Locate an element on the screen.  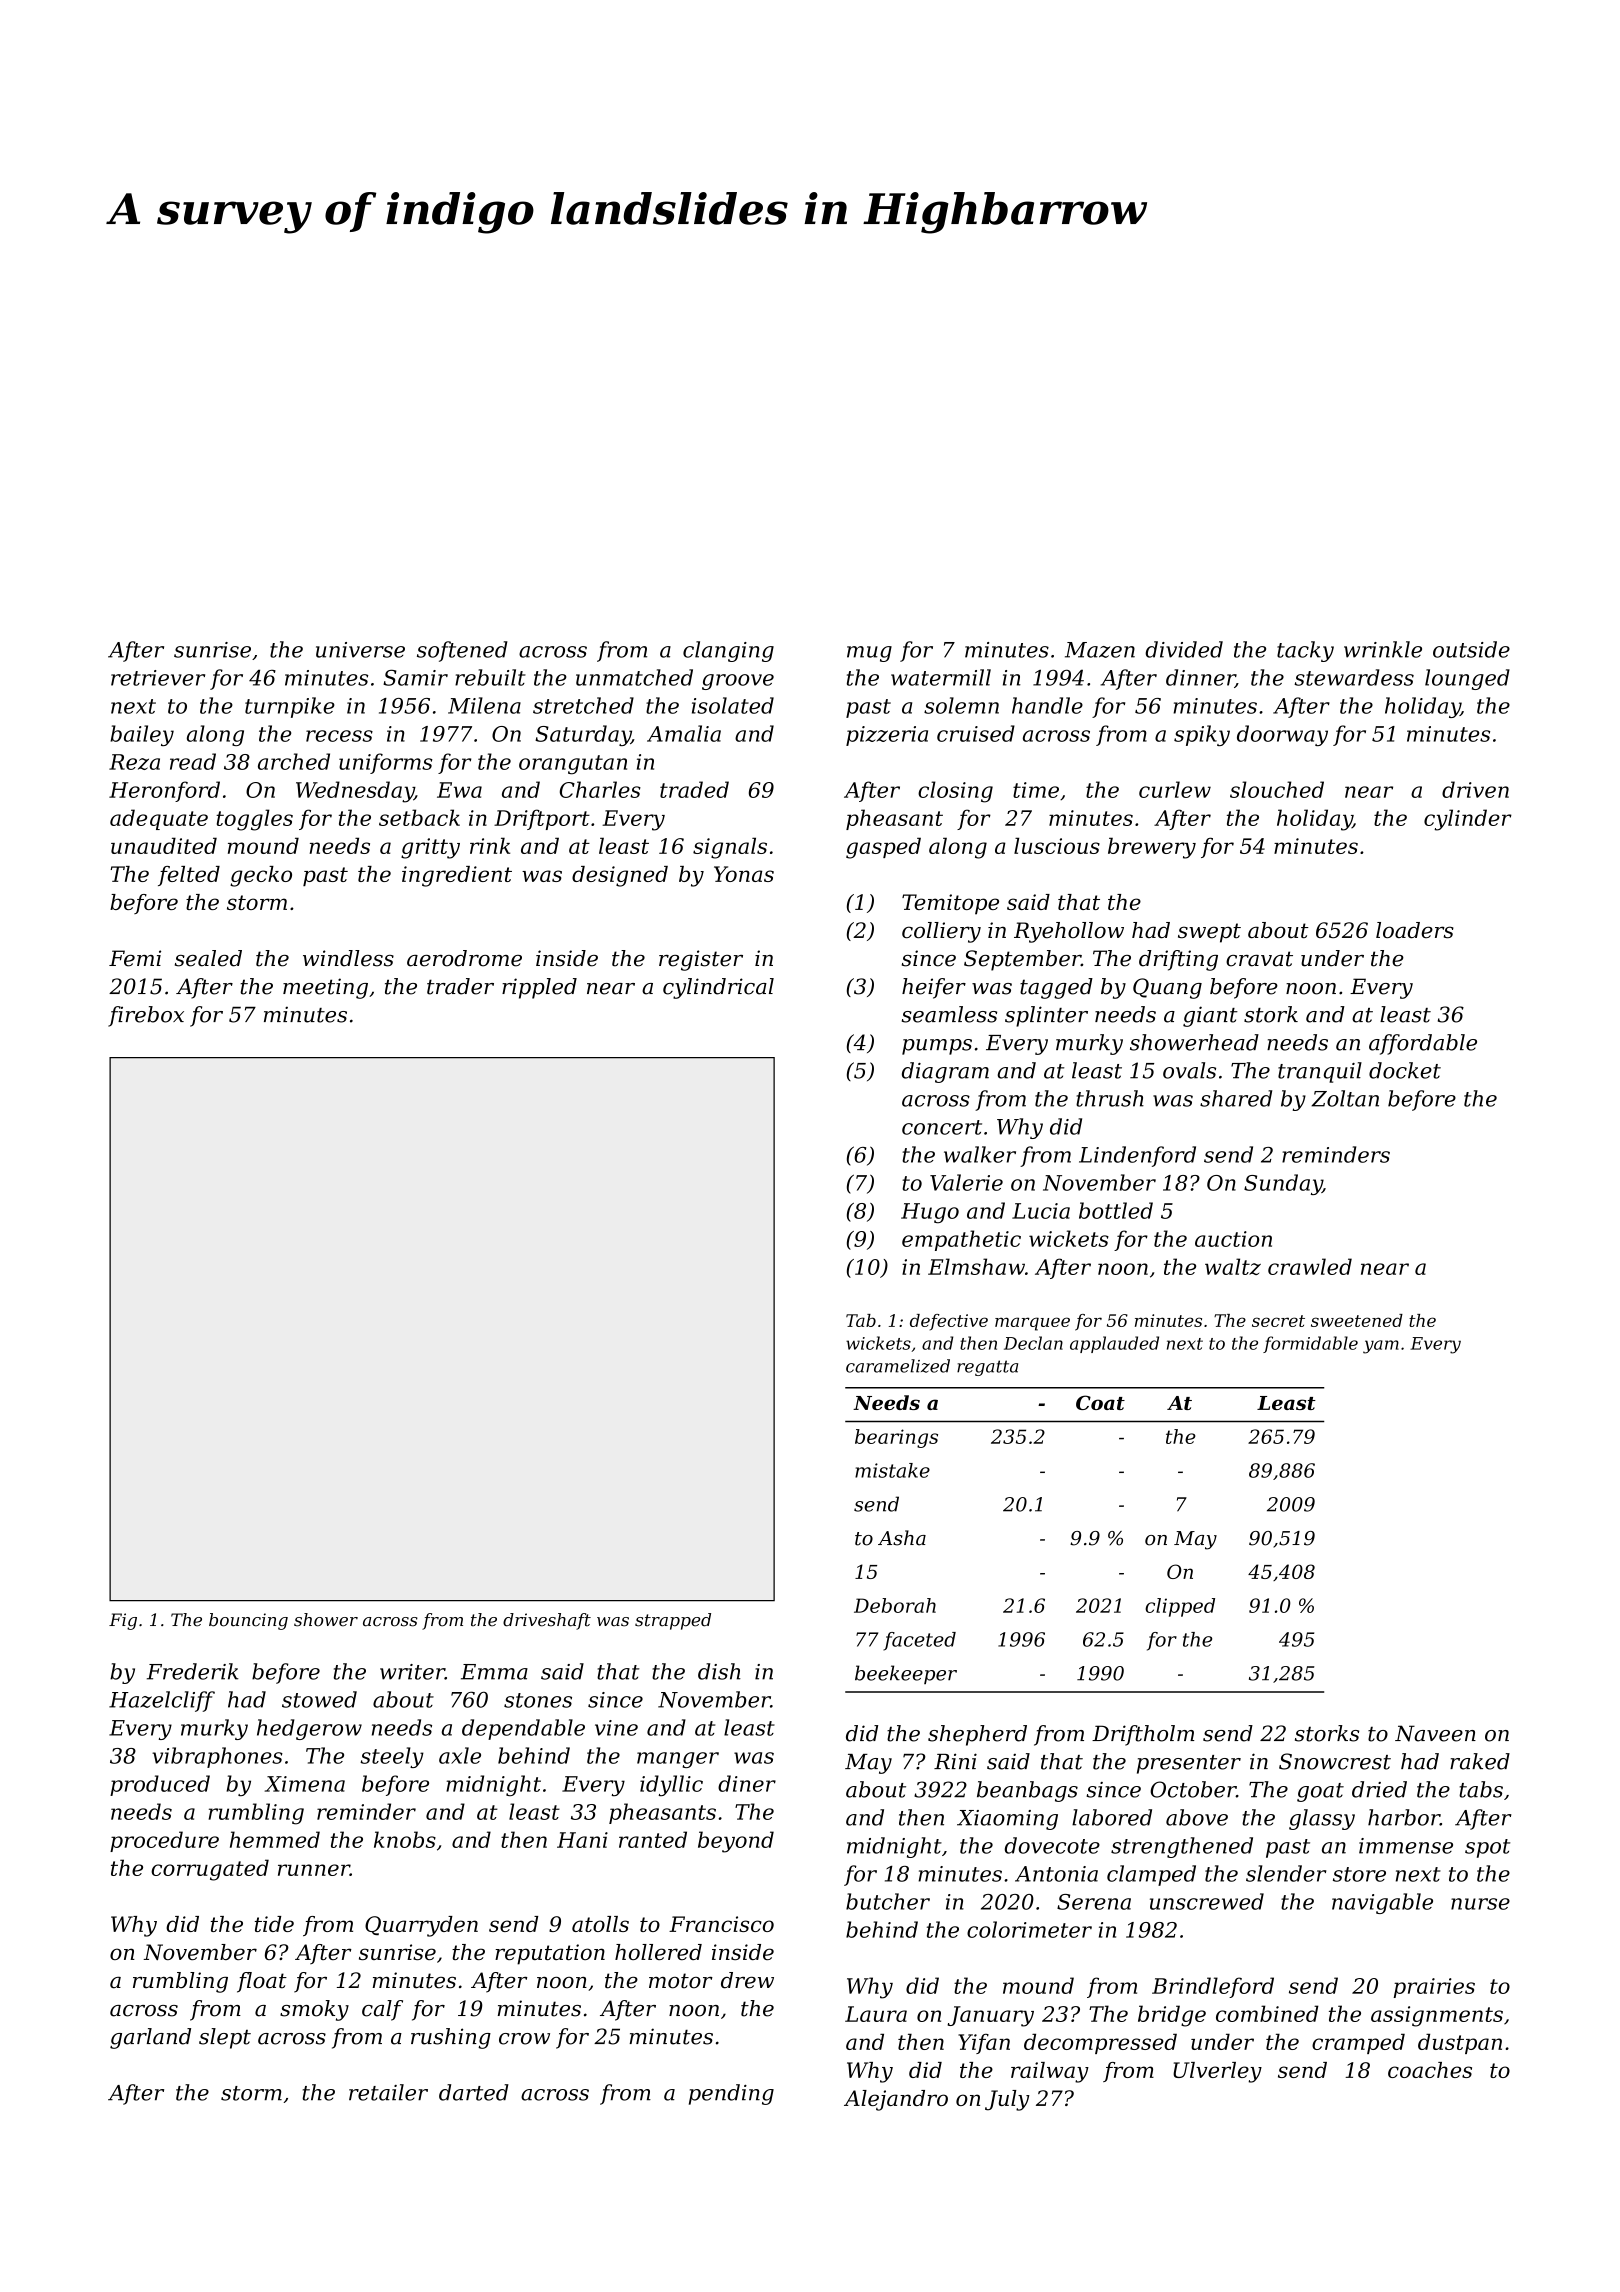
Hazelcliff is located at coordinates (162, 1701).
